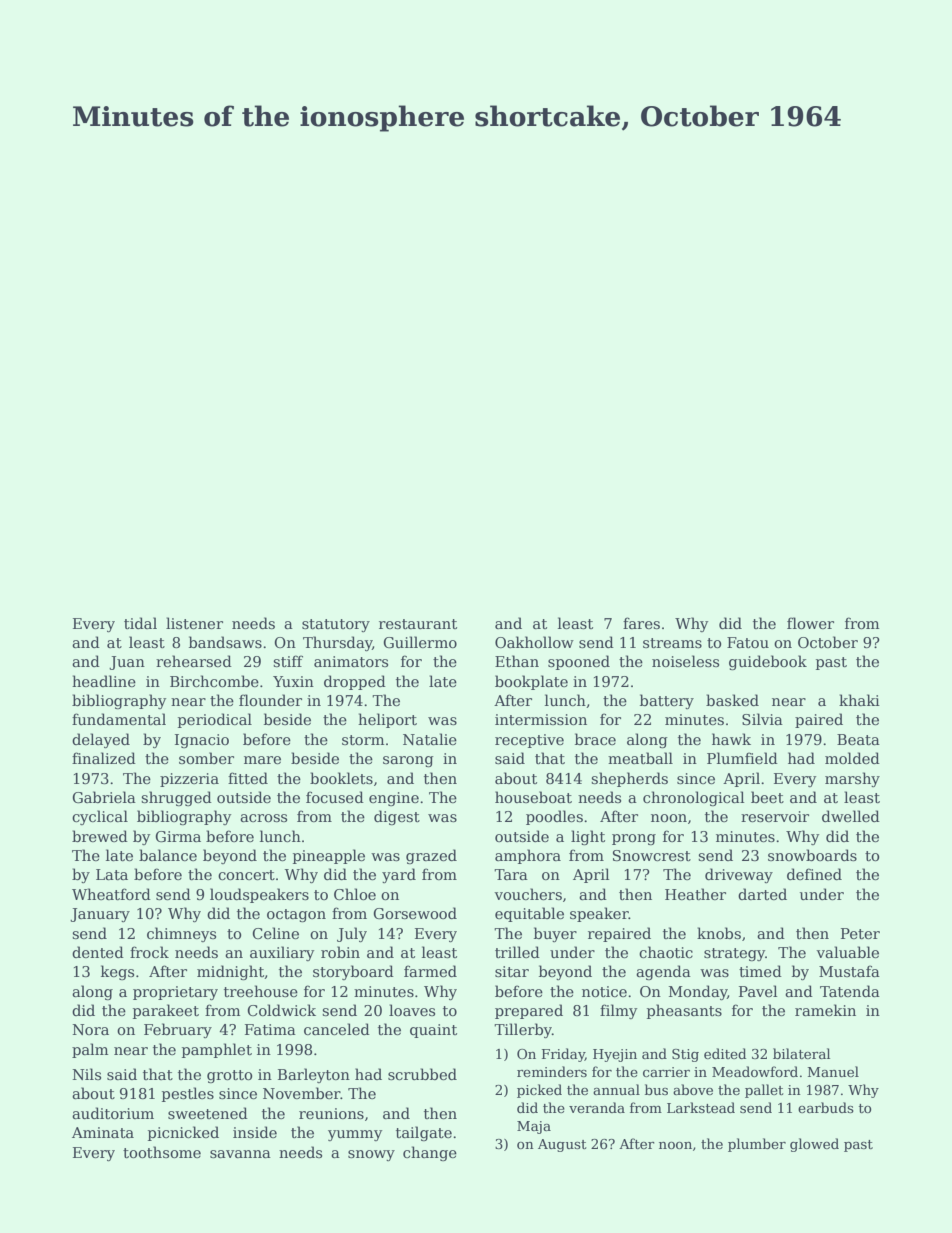 This image has height=1233, width=952. Describe the element at coordinates (814, 1145) in the image. I see `glowed` at that location.
